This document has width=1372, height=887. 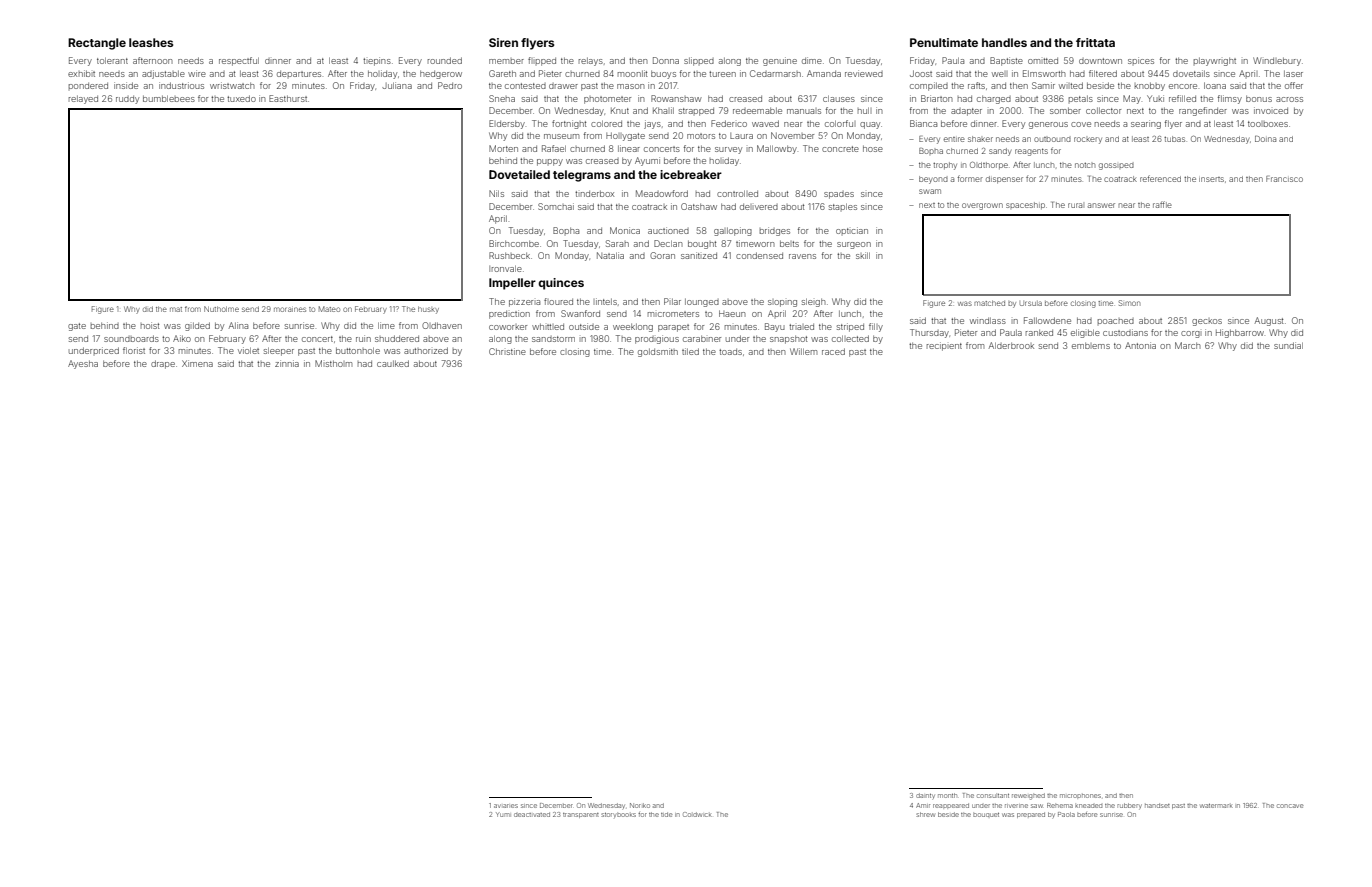 I want to click on Nutholme, so click(x=221, y=309).
